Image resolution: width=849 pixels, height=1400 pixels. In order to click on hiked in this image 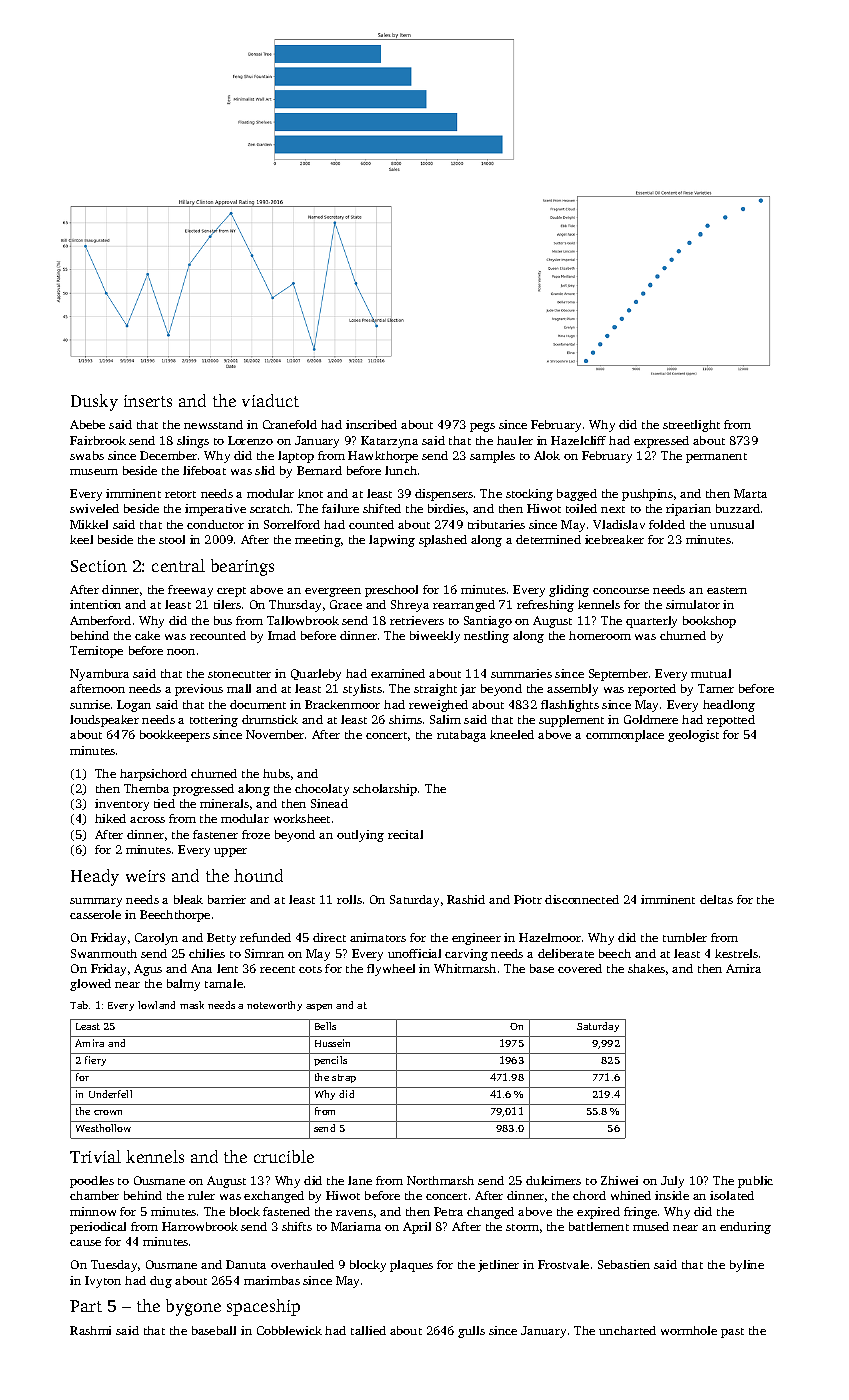, I will do `click(110, 818)`.
